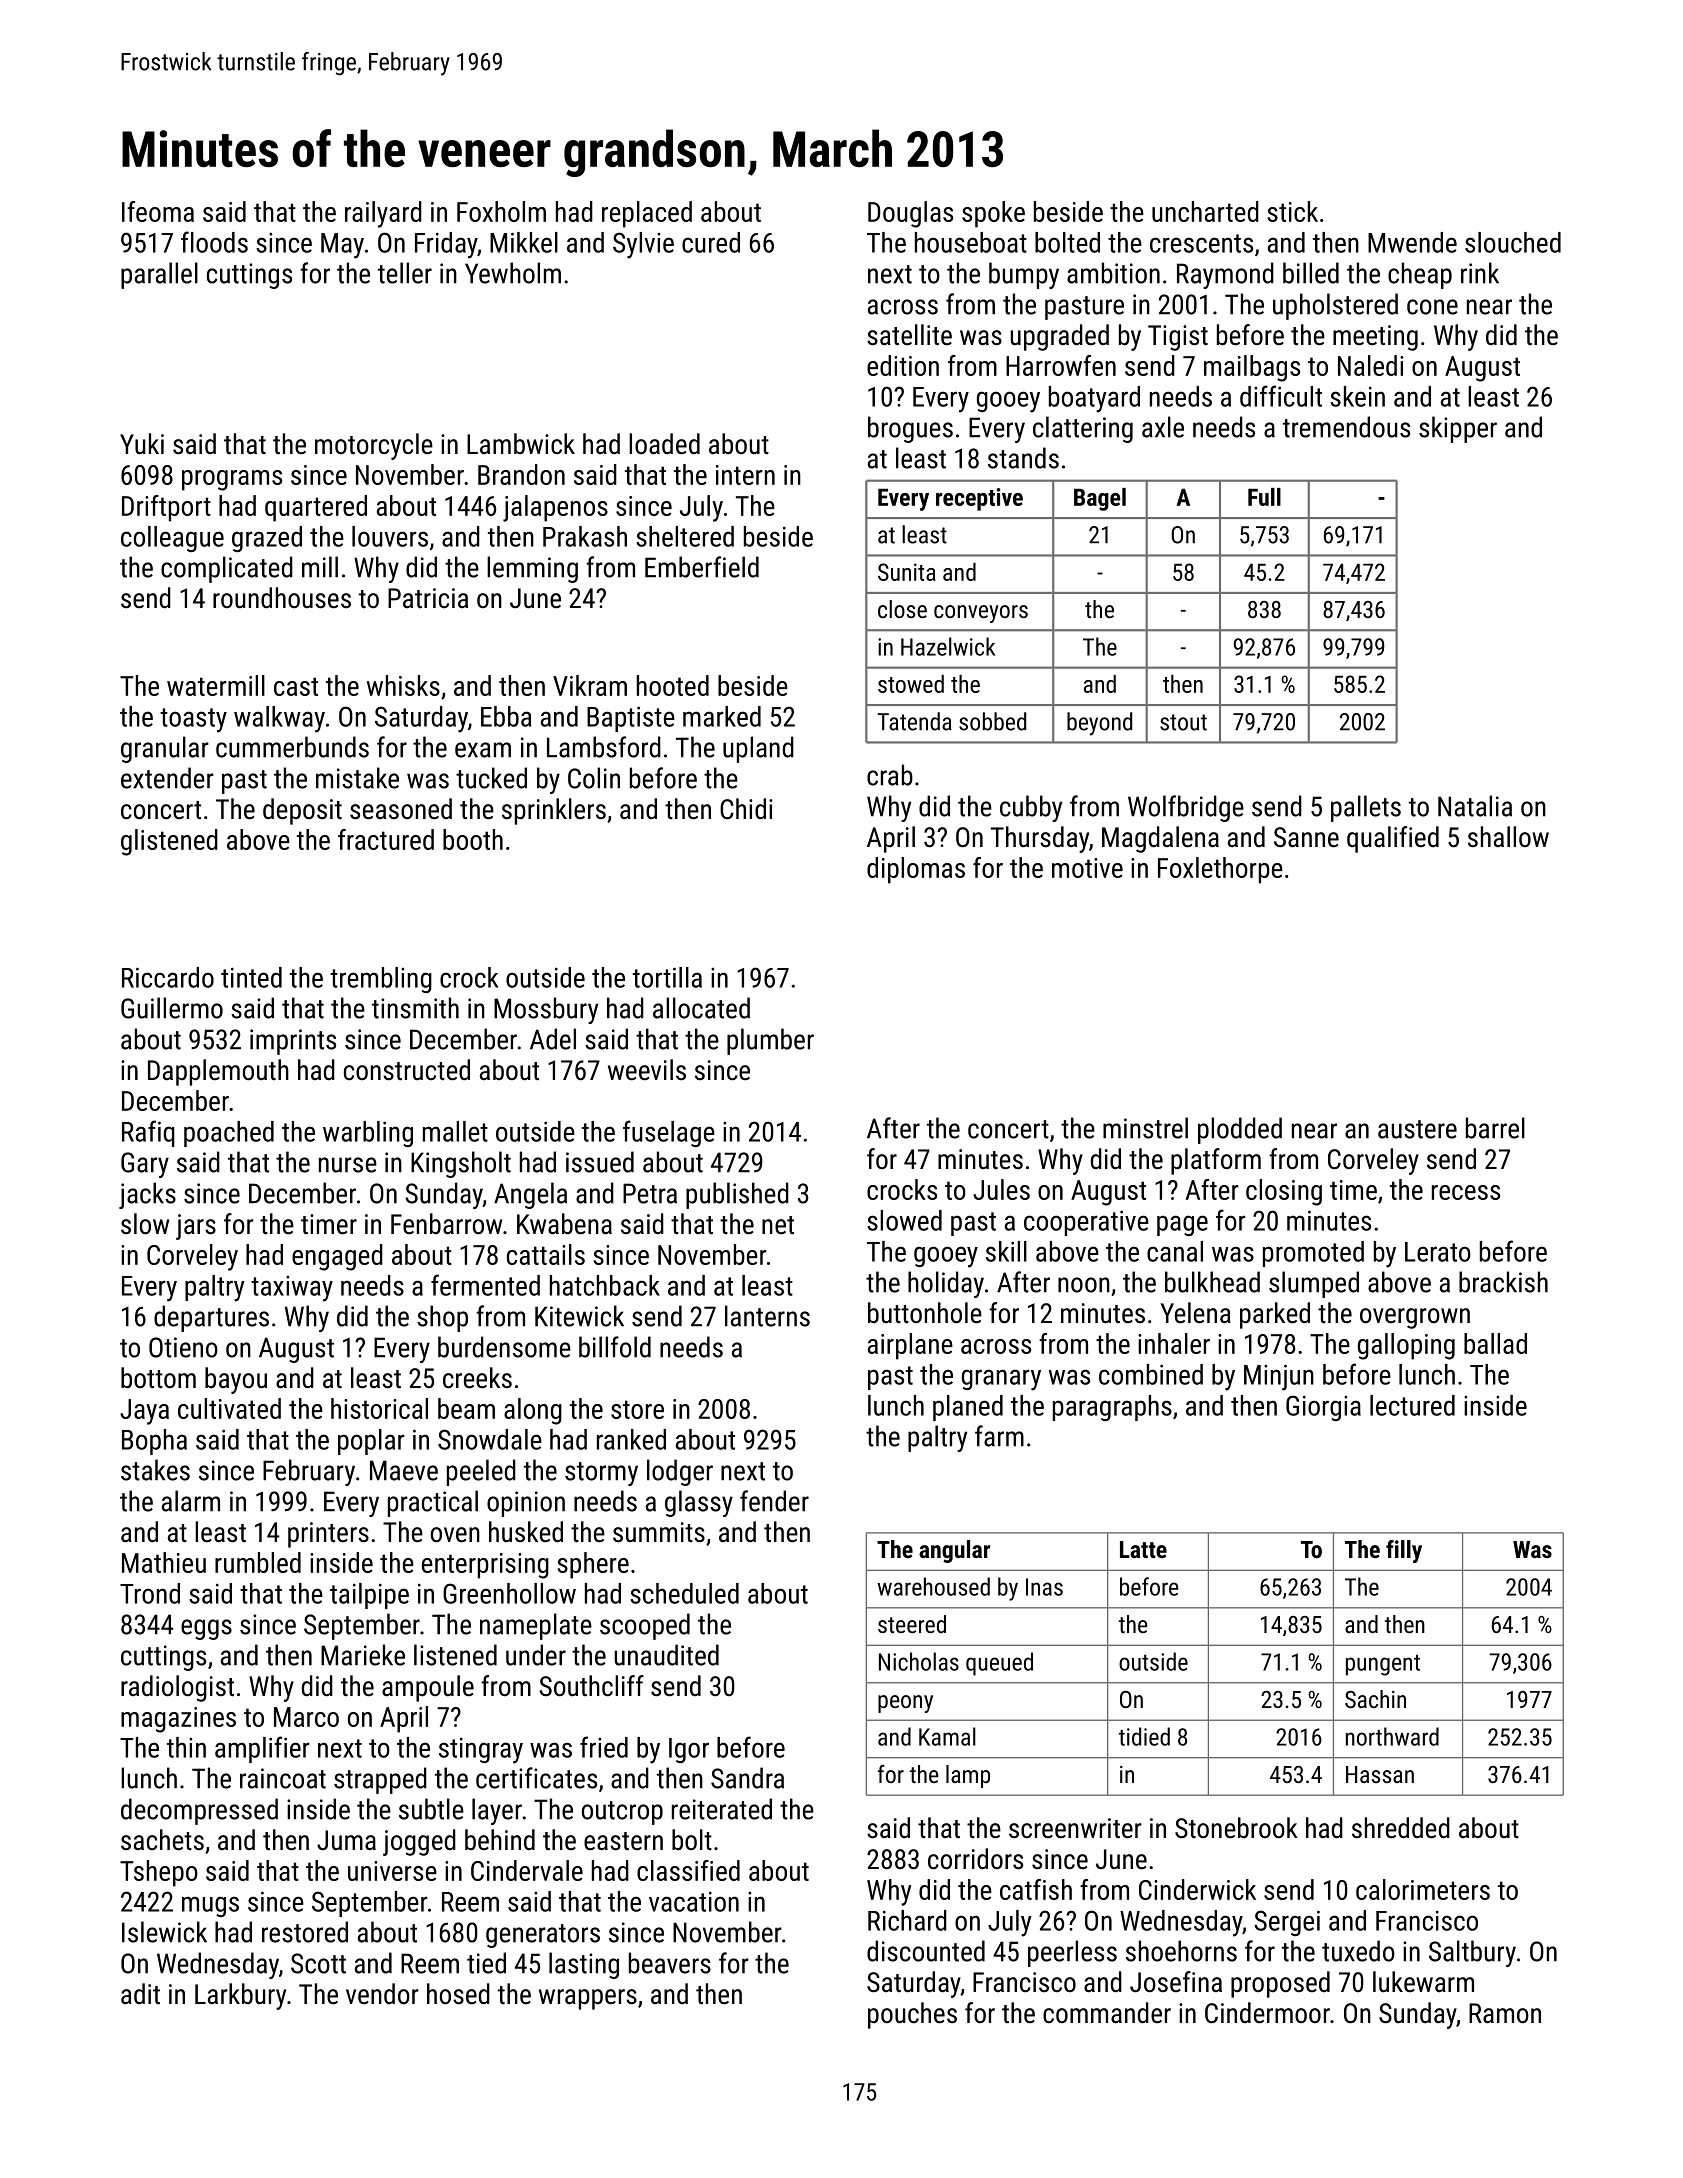  I want to click on vendor, so click(382, 1994).
